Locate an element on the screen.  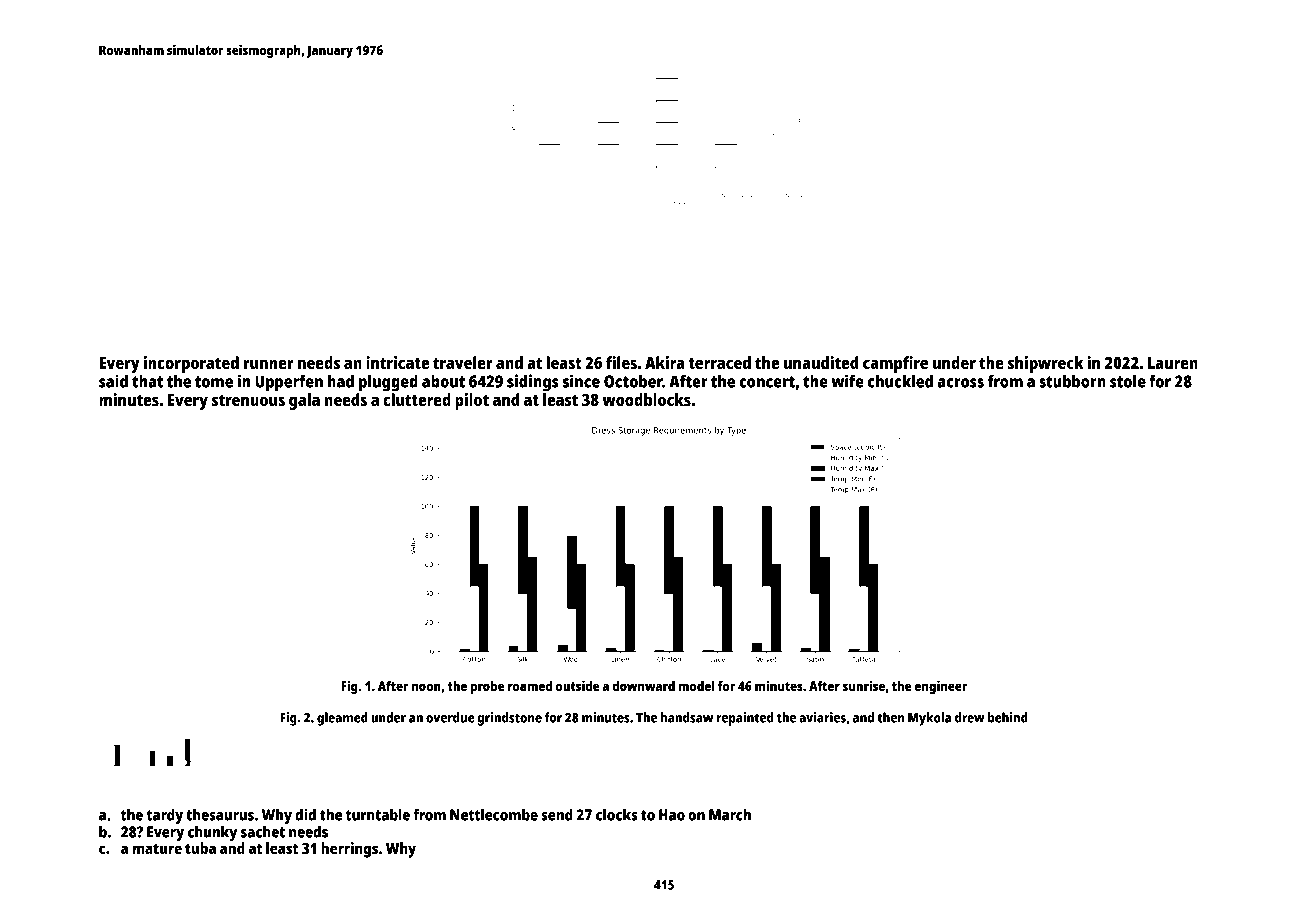
noon is located at coordinates (426, 687).
